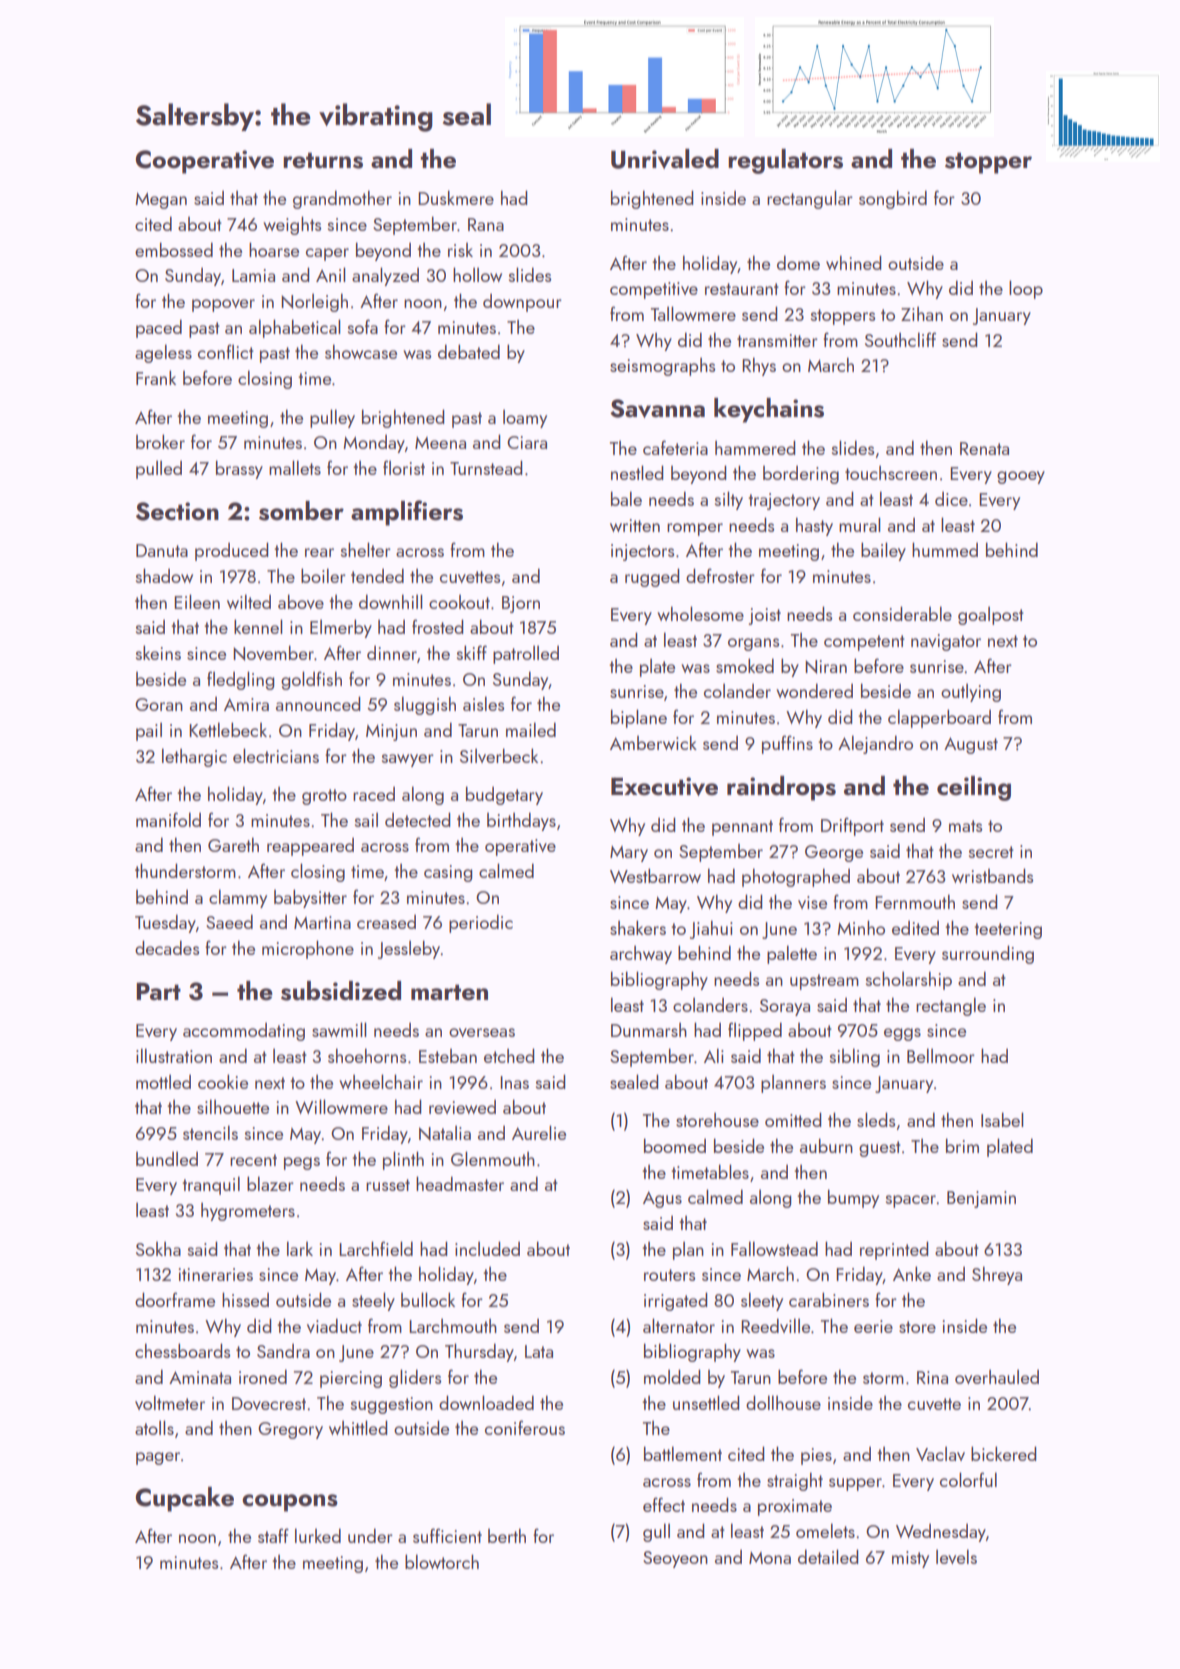 The width and height of the screenshot is (1180, 1669). What do you see at coordinates (174, 249) in the screenshot?
I see `embossed` at bounding box center [174, 249].
